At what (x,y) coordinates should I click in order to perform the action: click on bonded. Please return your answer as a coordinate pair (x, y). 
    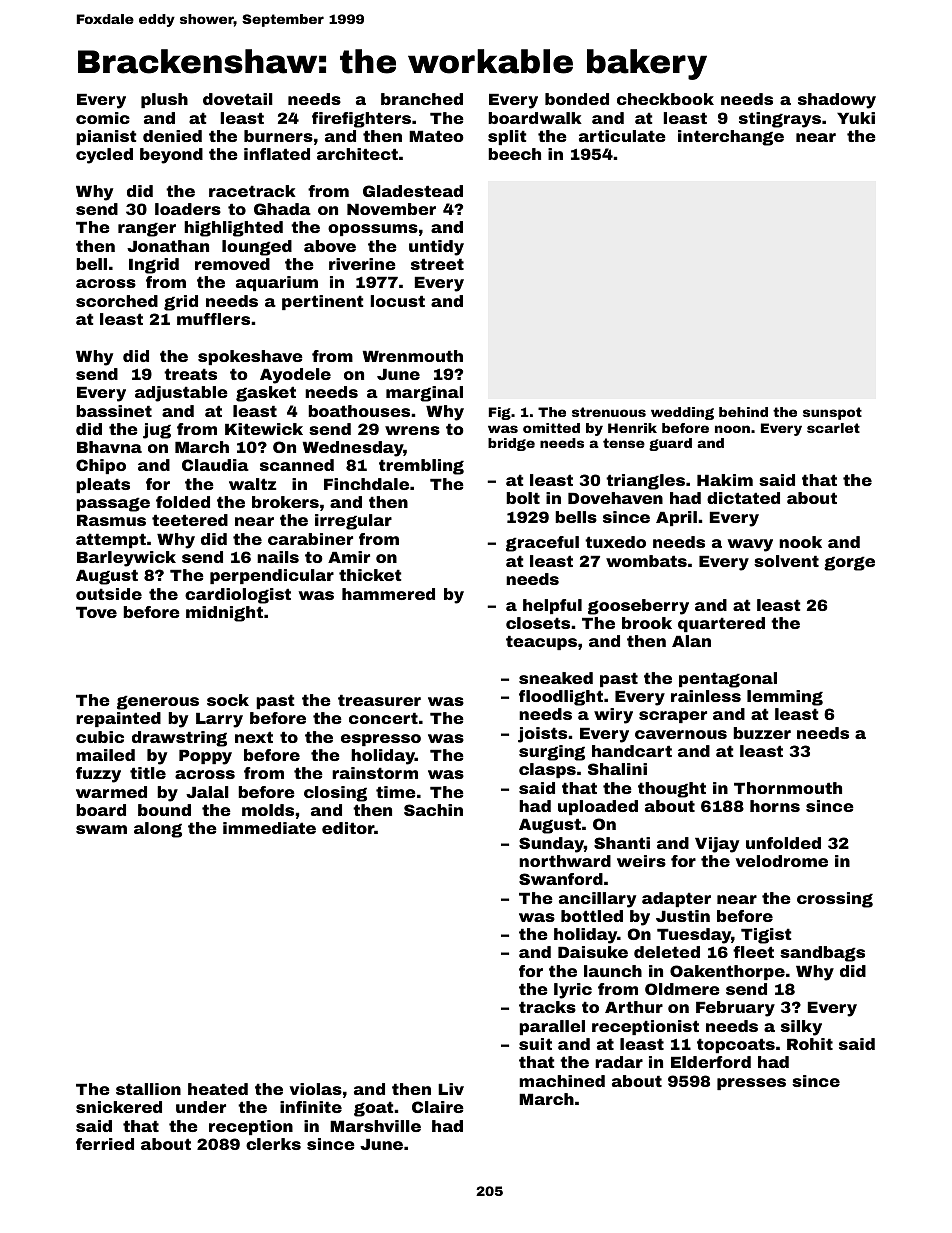
    Looking at the image, I should click on (577, 99).
